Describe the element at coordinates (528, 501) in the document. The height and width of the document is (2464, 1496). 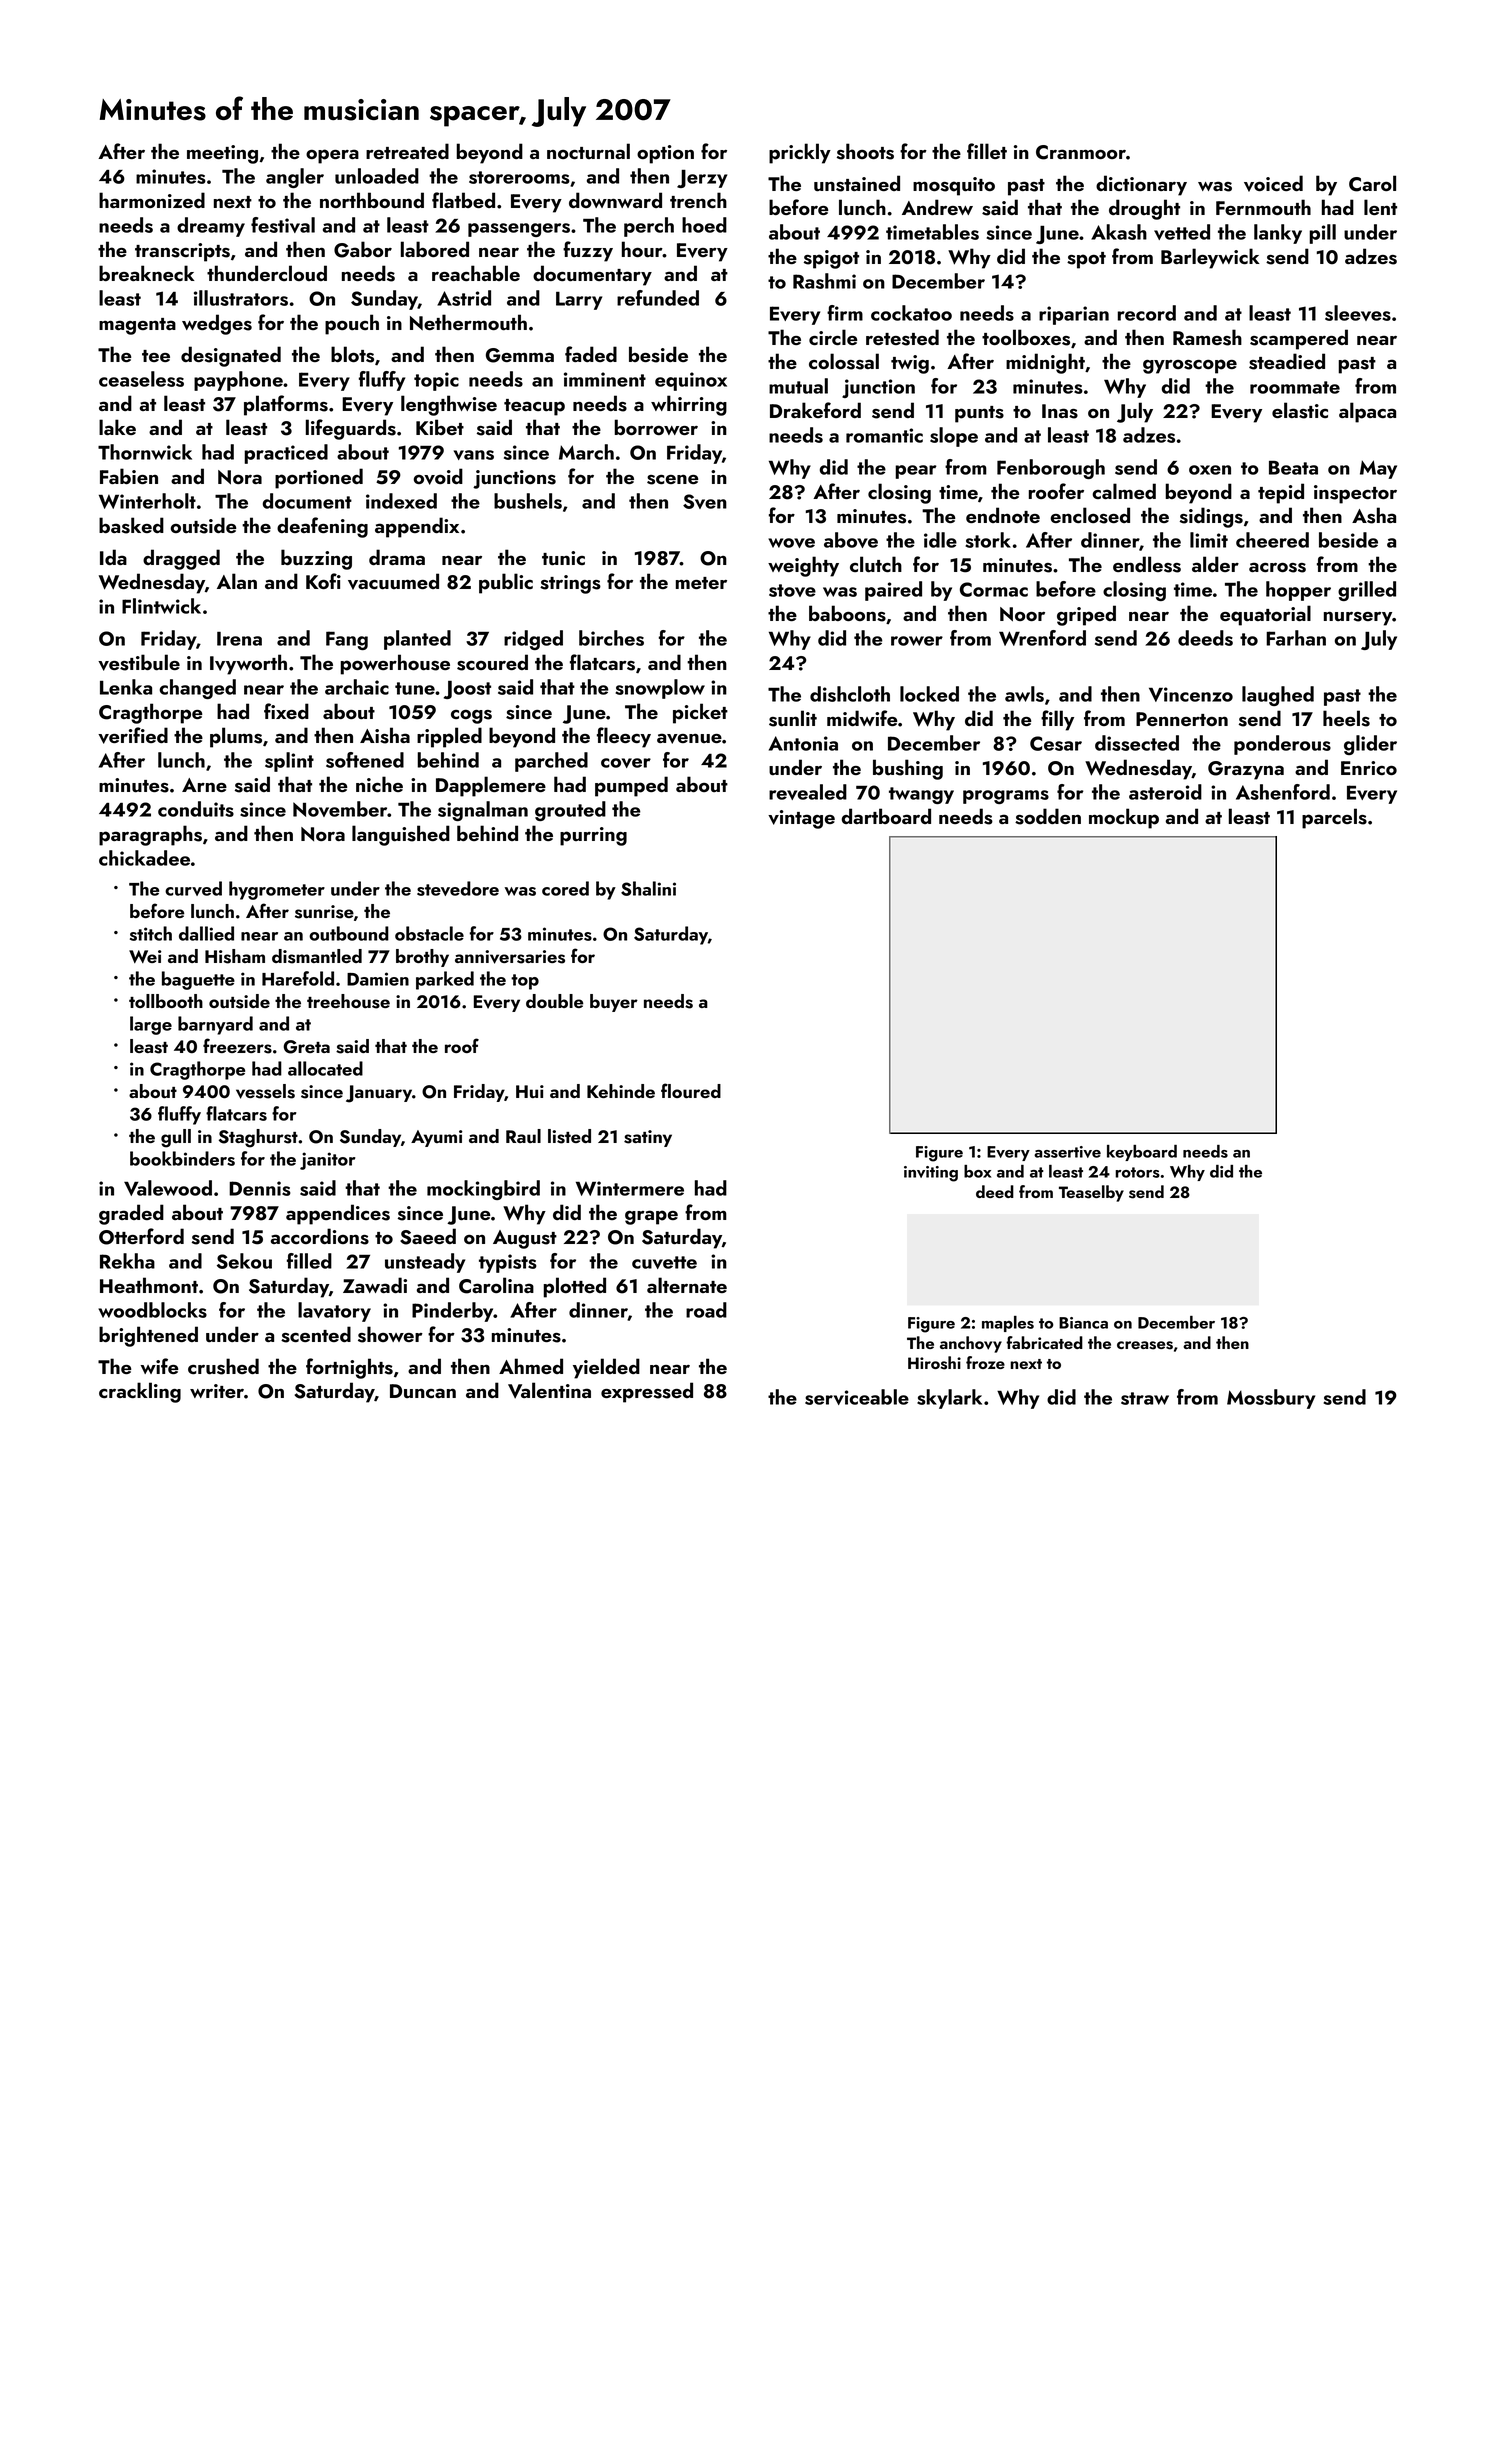
I see `bushels` at that location.
